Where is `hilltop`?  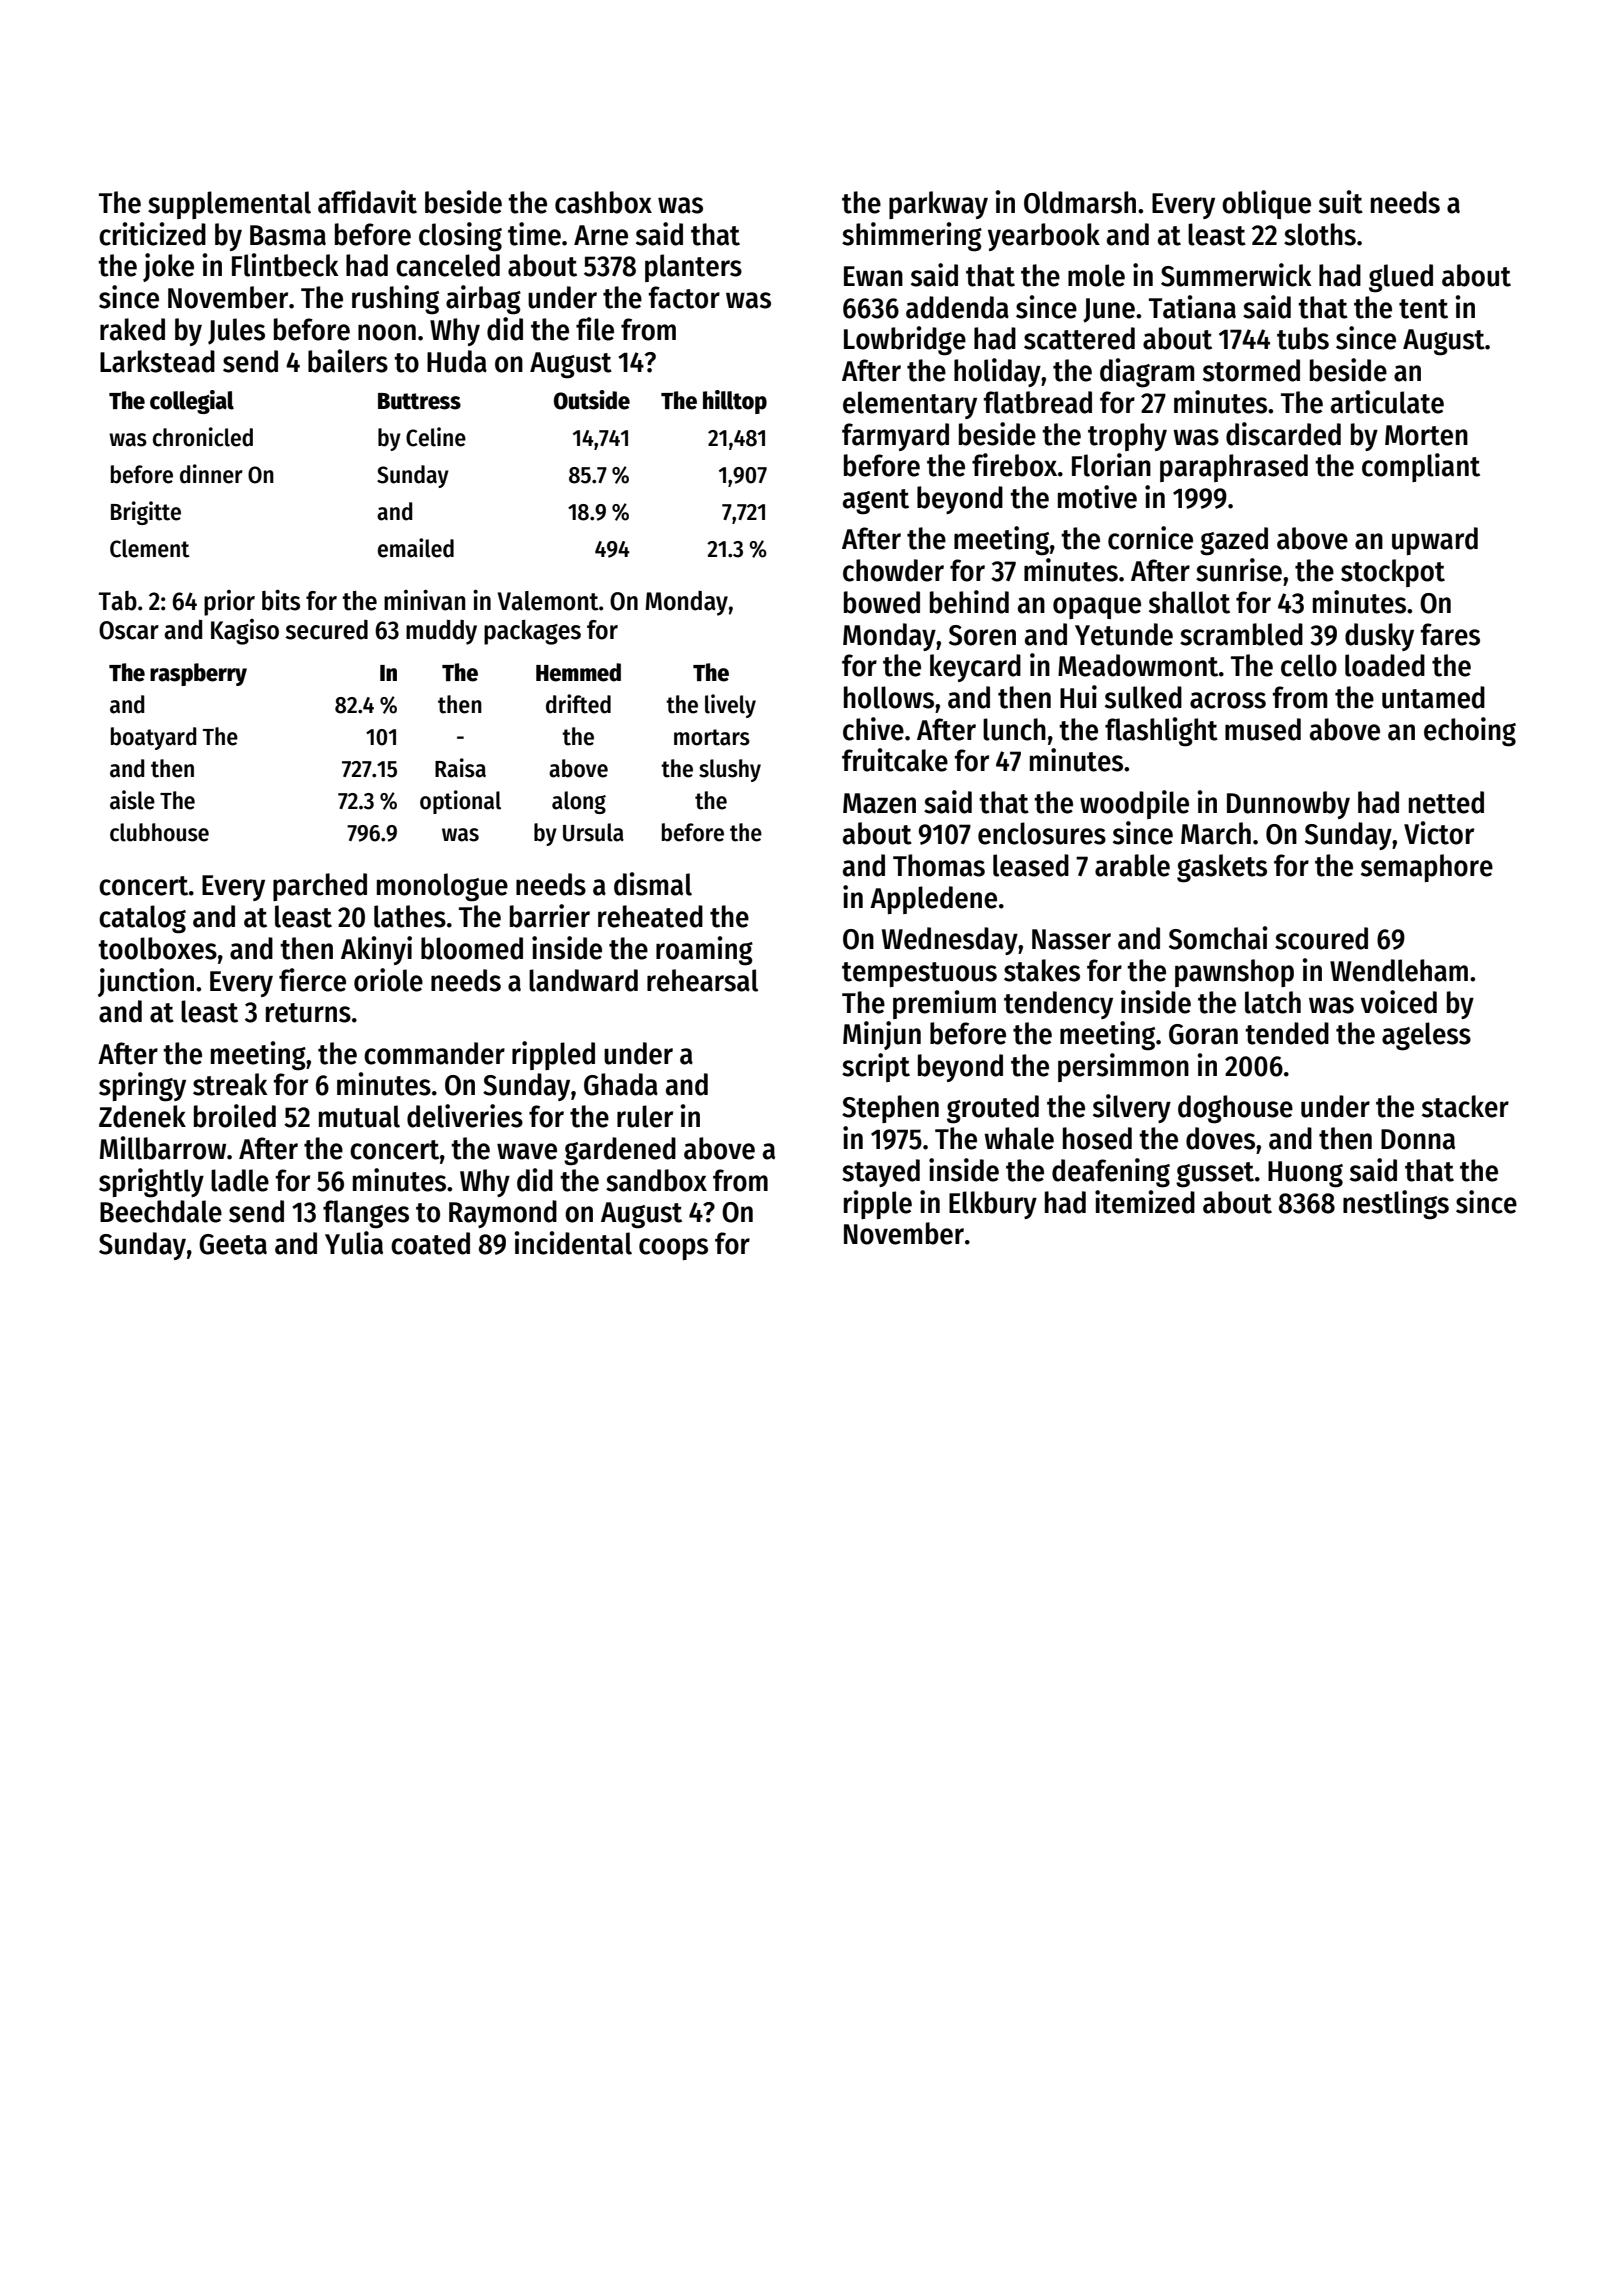 hilltop is located at coordinates (735, 402).
